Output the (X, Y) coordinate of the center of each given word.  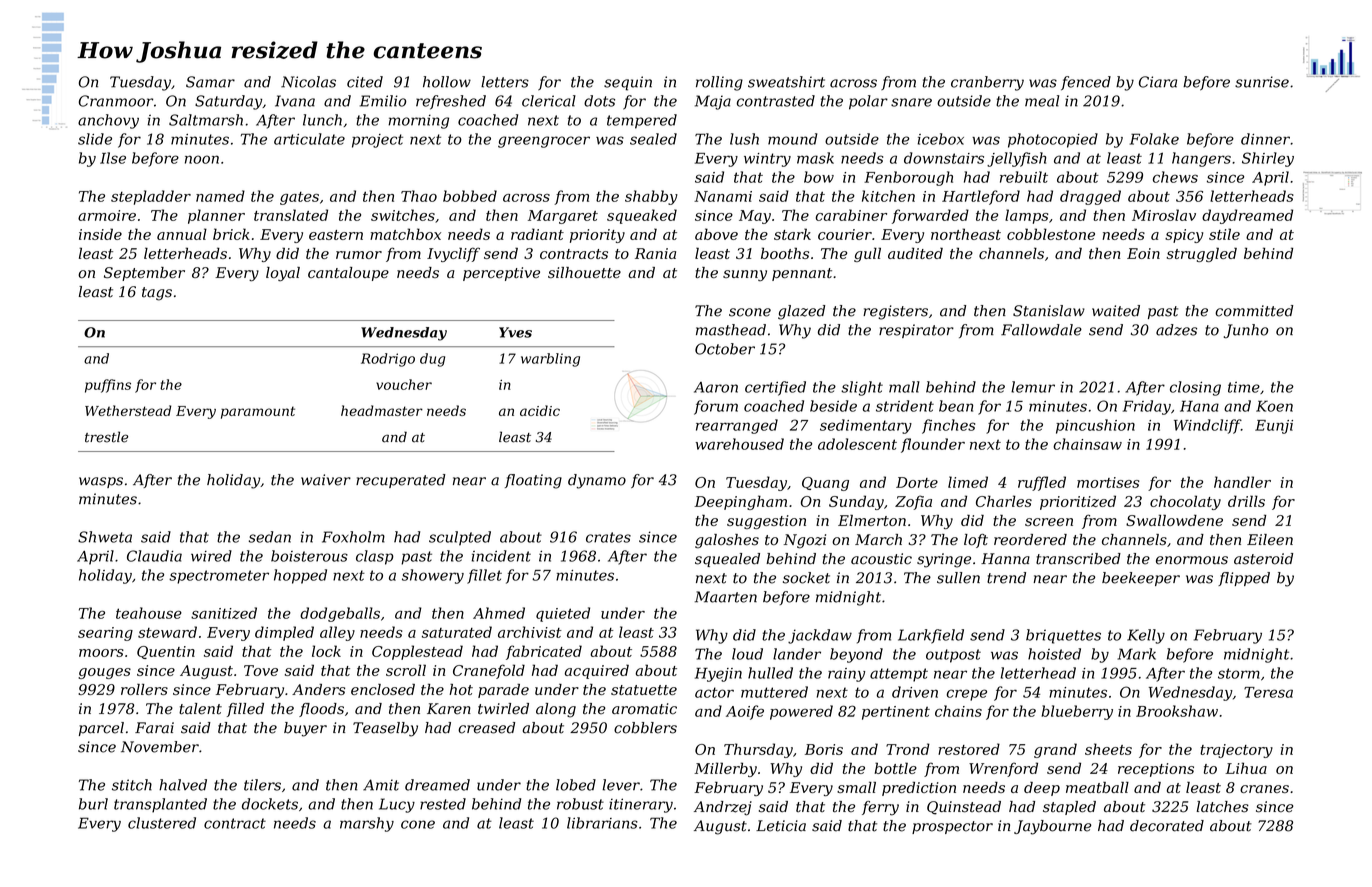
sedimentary (866, 426)
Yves (515, 332)
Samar (210, 82)
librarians (602, 823)
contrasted (776, 101)
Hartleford (981, 197)
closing (1195, 388)
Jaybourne (1052, 827)
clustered (162, 823)
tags (157, 294)
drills (1246, 501)
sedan (270, 537)
